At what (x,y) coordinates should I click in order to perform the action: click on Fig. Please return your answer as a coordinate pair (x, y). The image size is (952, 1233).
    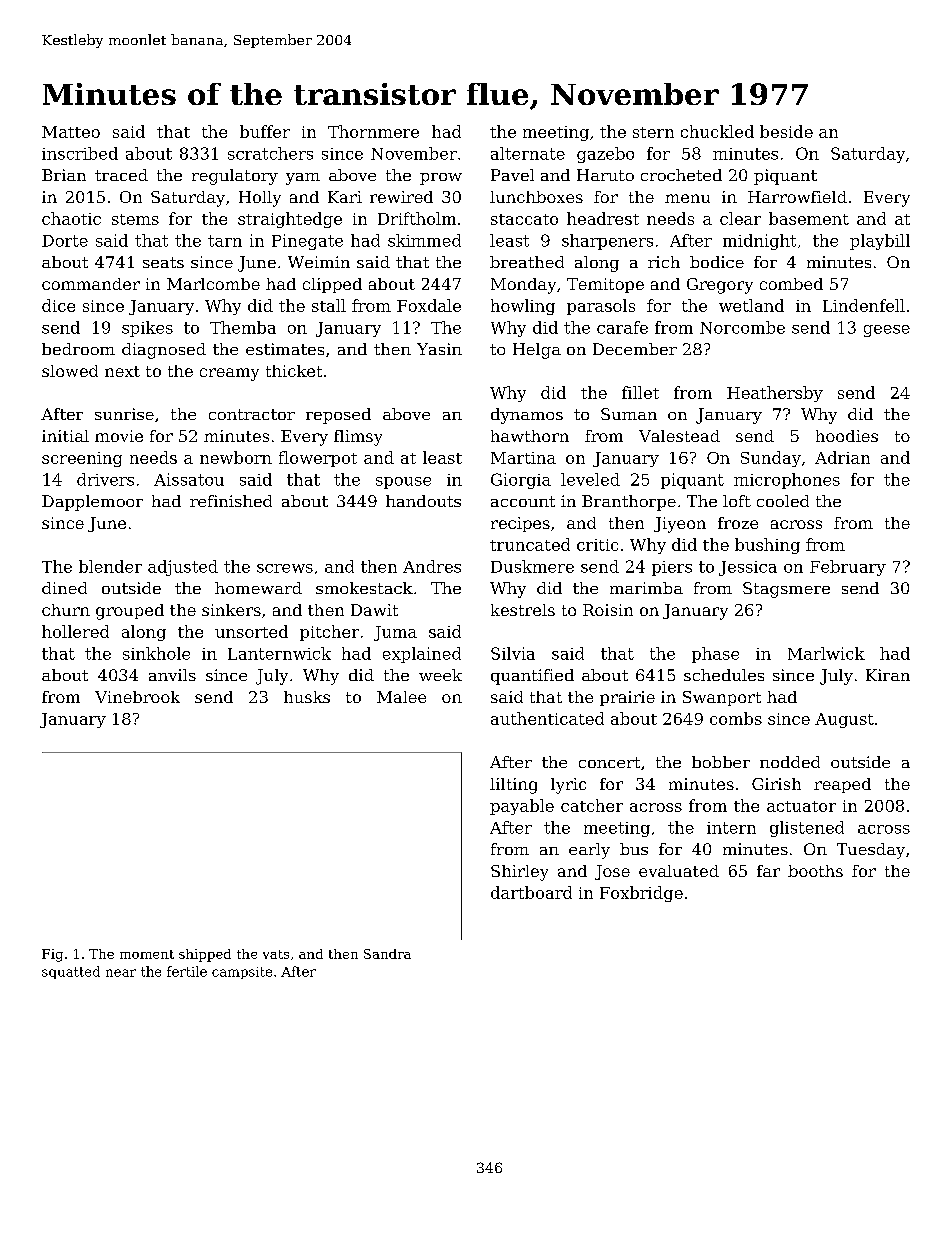
    Looking at the image, I should click on (52, 955).
